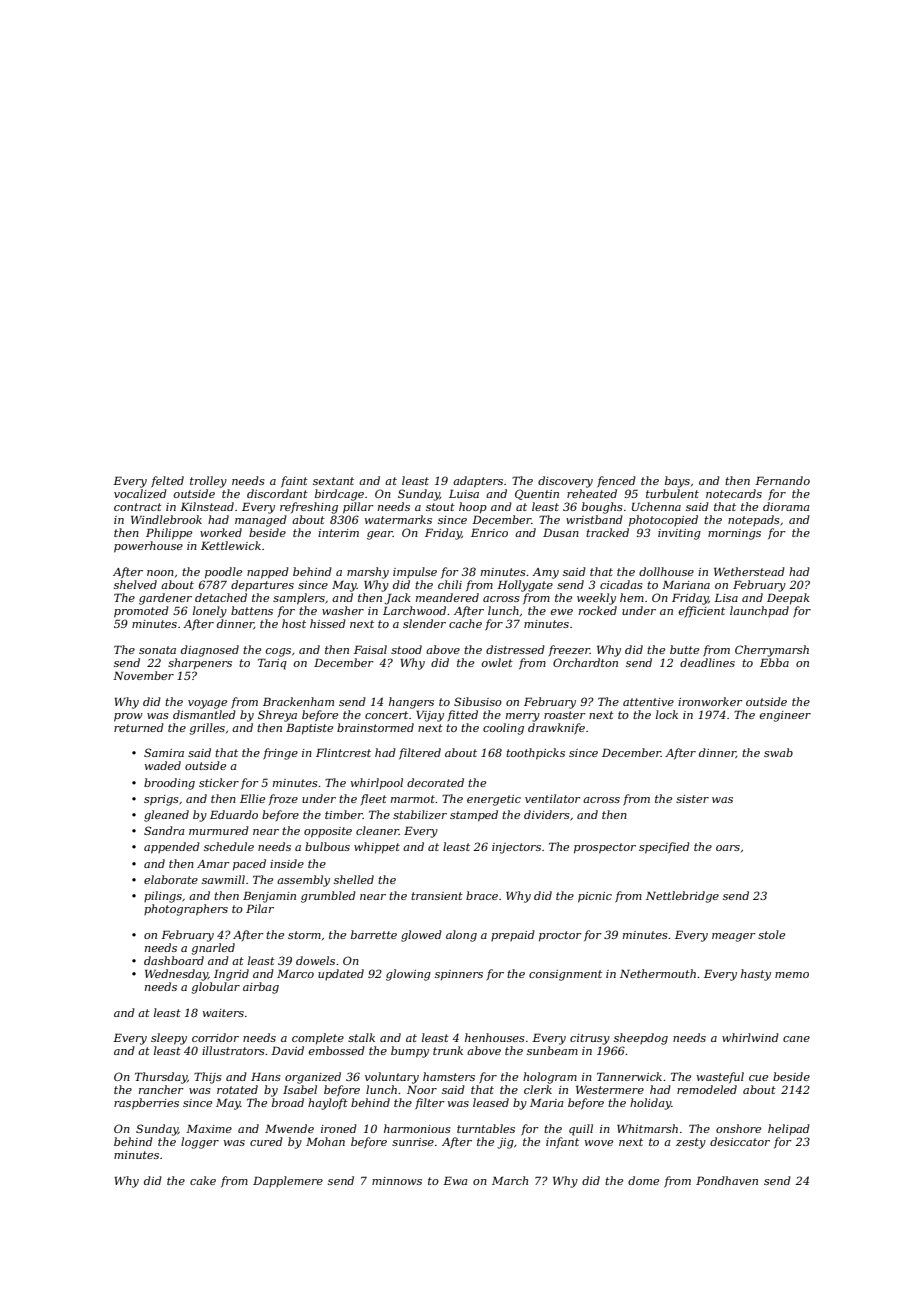 This document has height=1308, width=924. Describe the element at coordinates (740, 1141) in the document. I see `desiccator` at that location.
